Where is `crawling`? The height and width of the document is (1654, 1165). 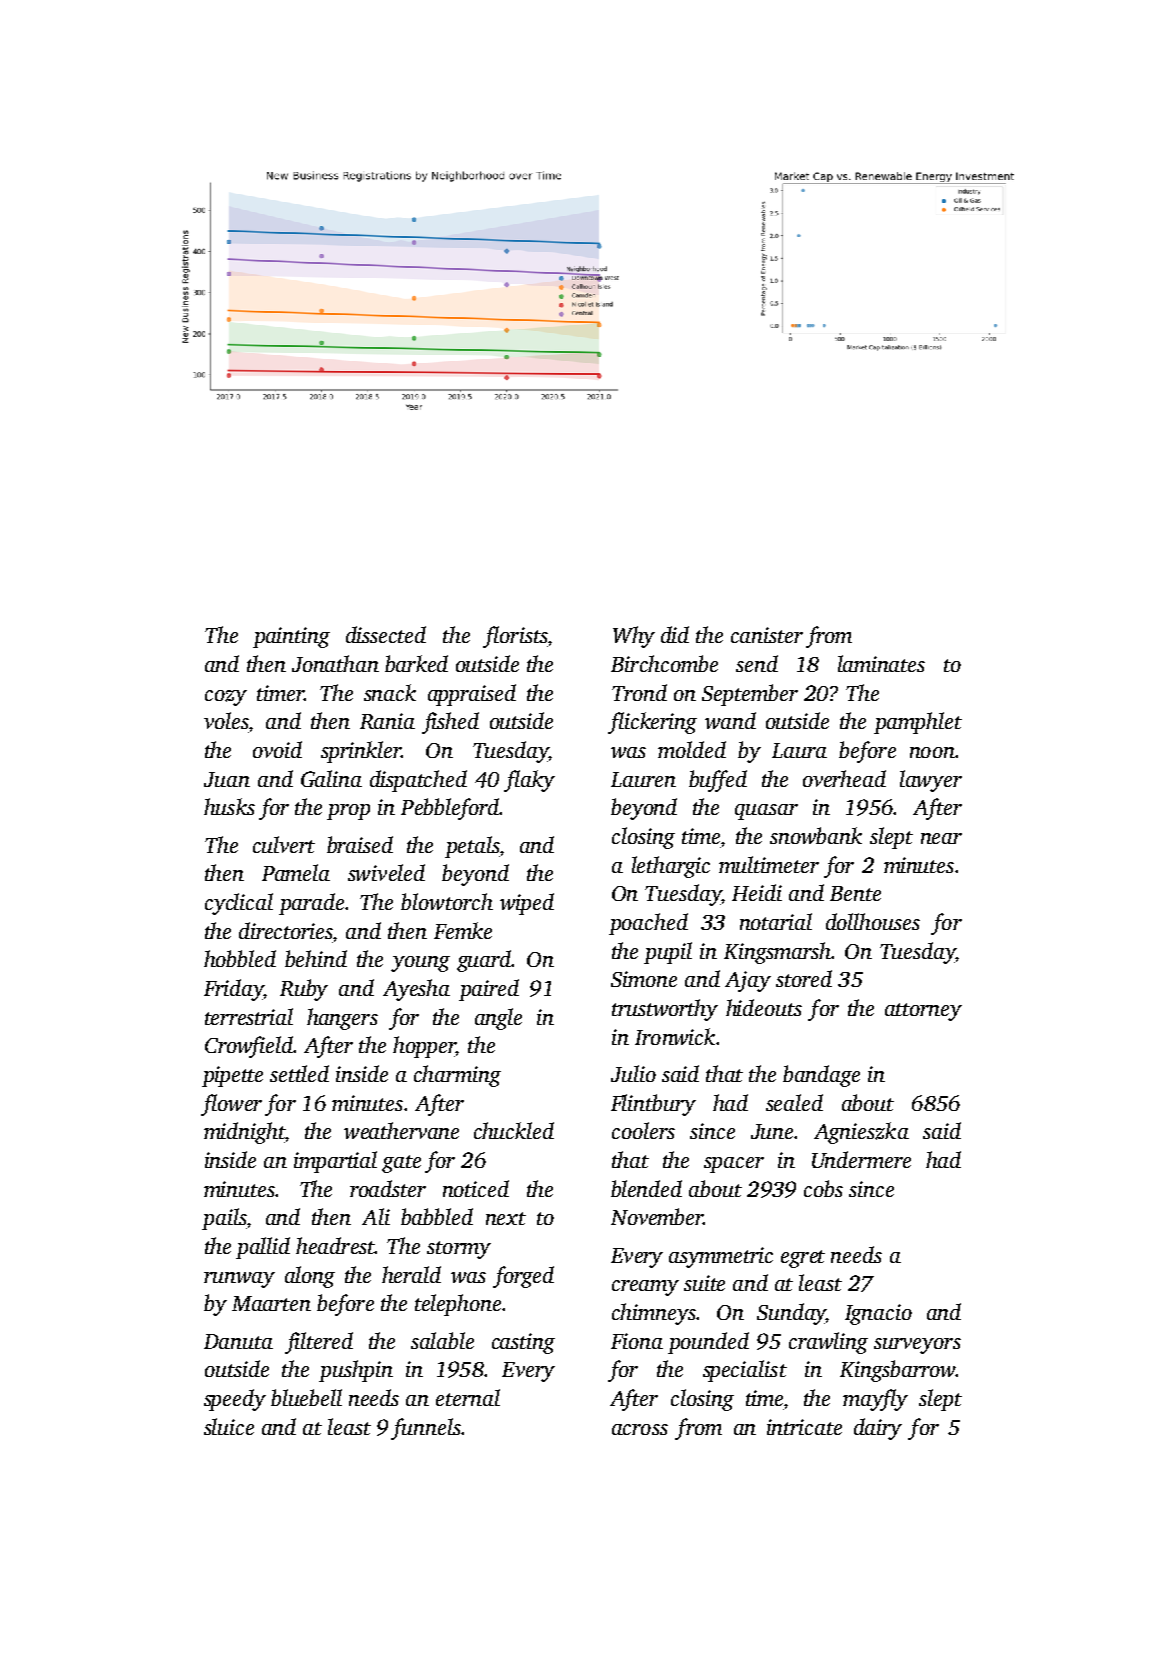
crawling is located at coordinates (828, 1343).
